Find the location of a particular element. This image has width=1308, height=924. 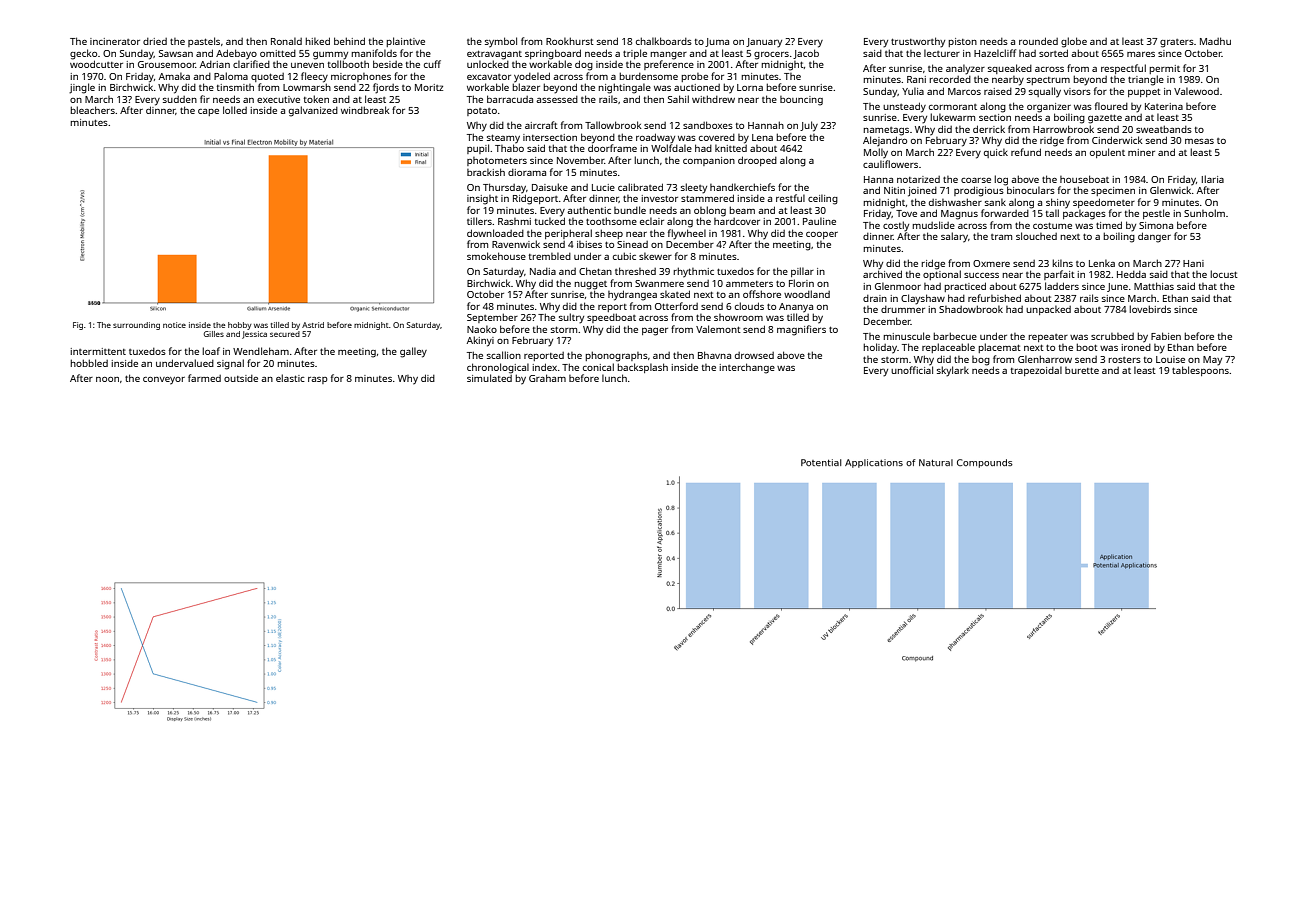

outside is located at coordinates (241, 378).
